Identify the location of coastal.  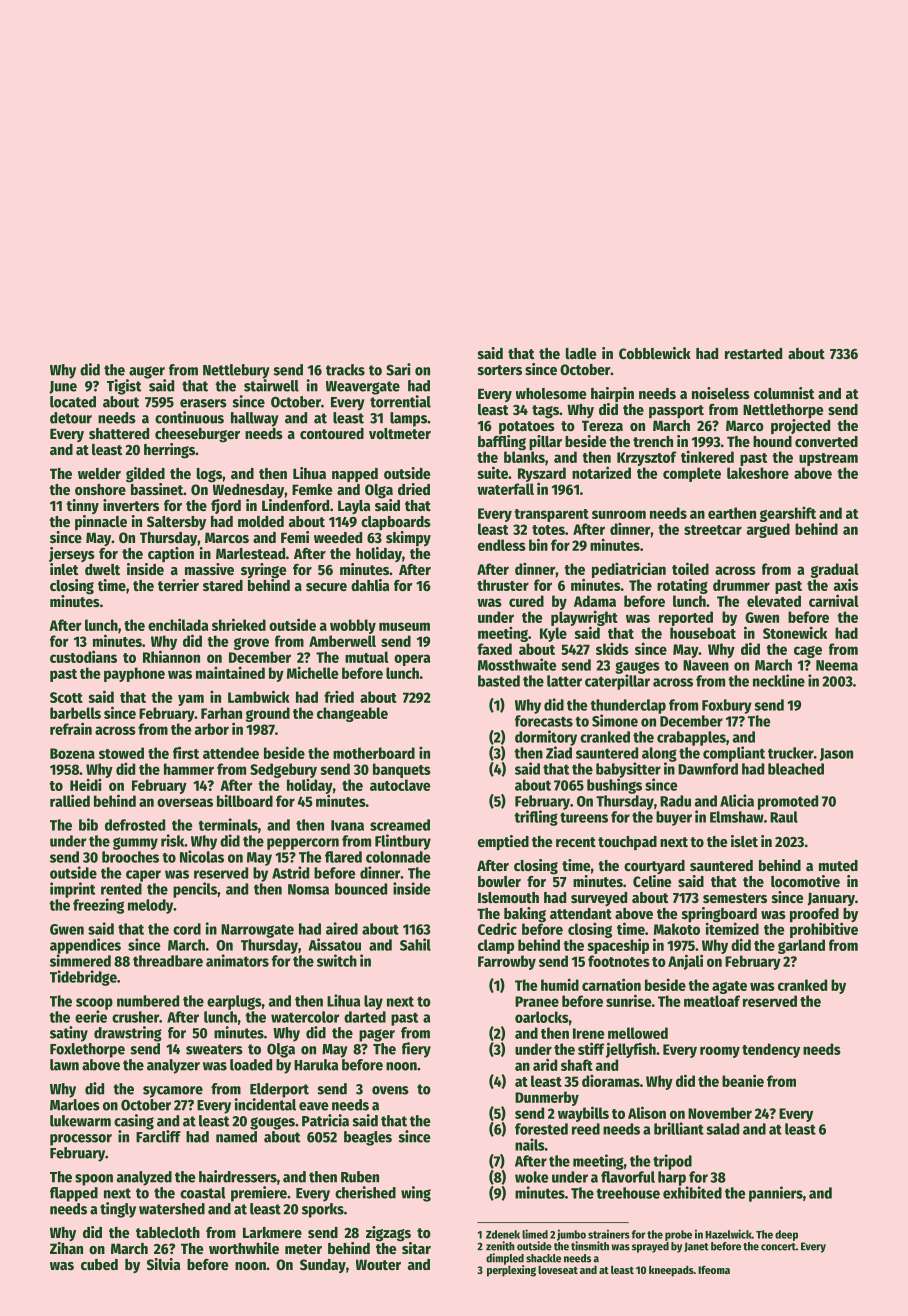
(203, 1193).
